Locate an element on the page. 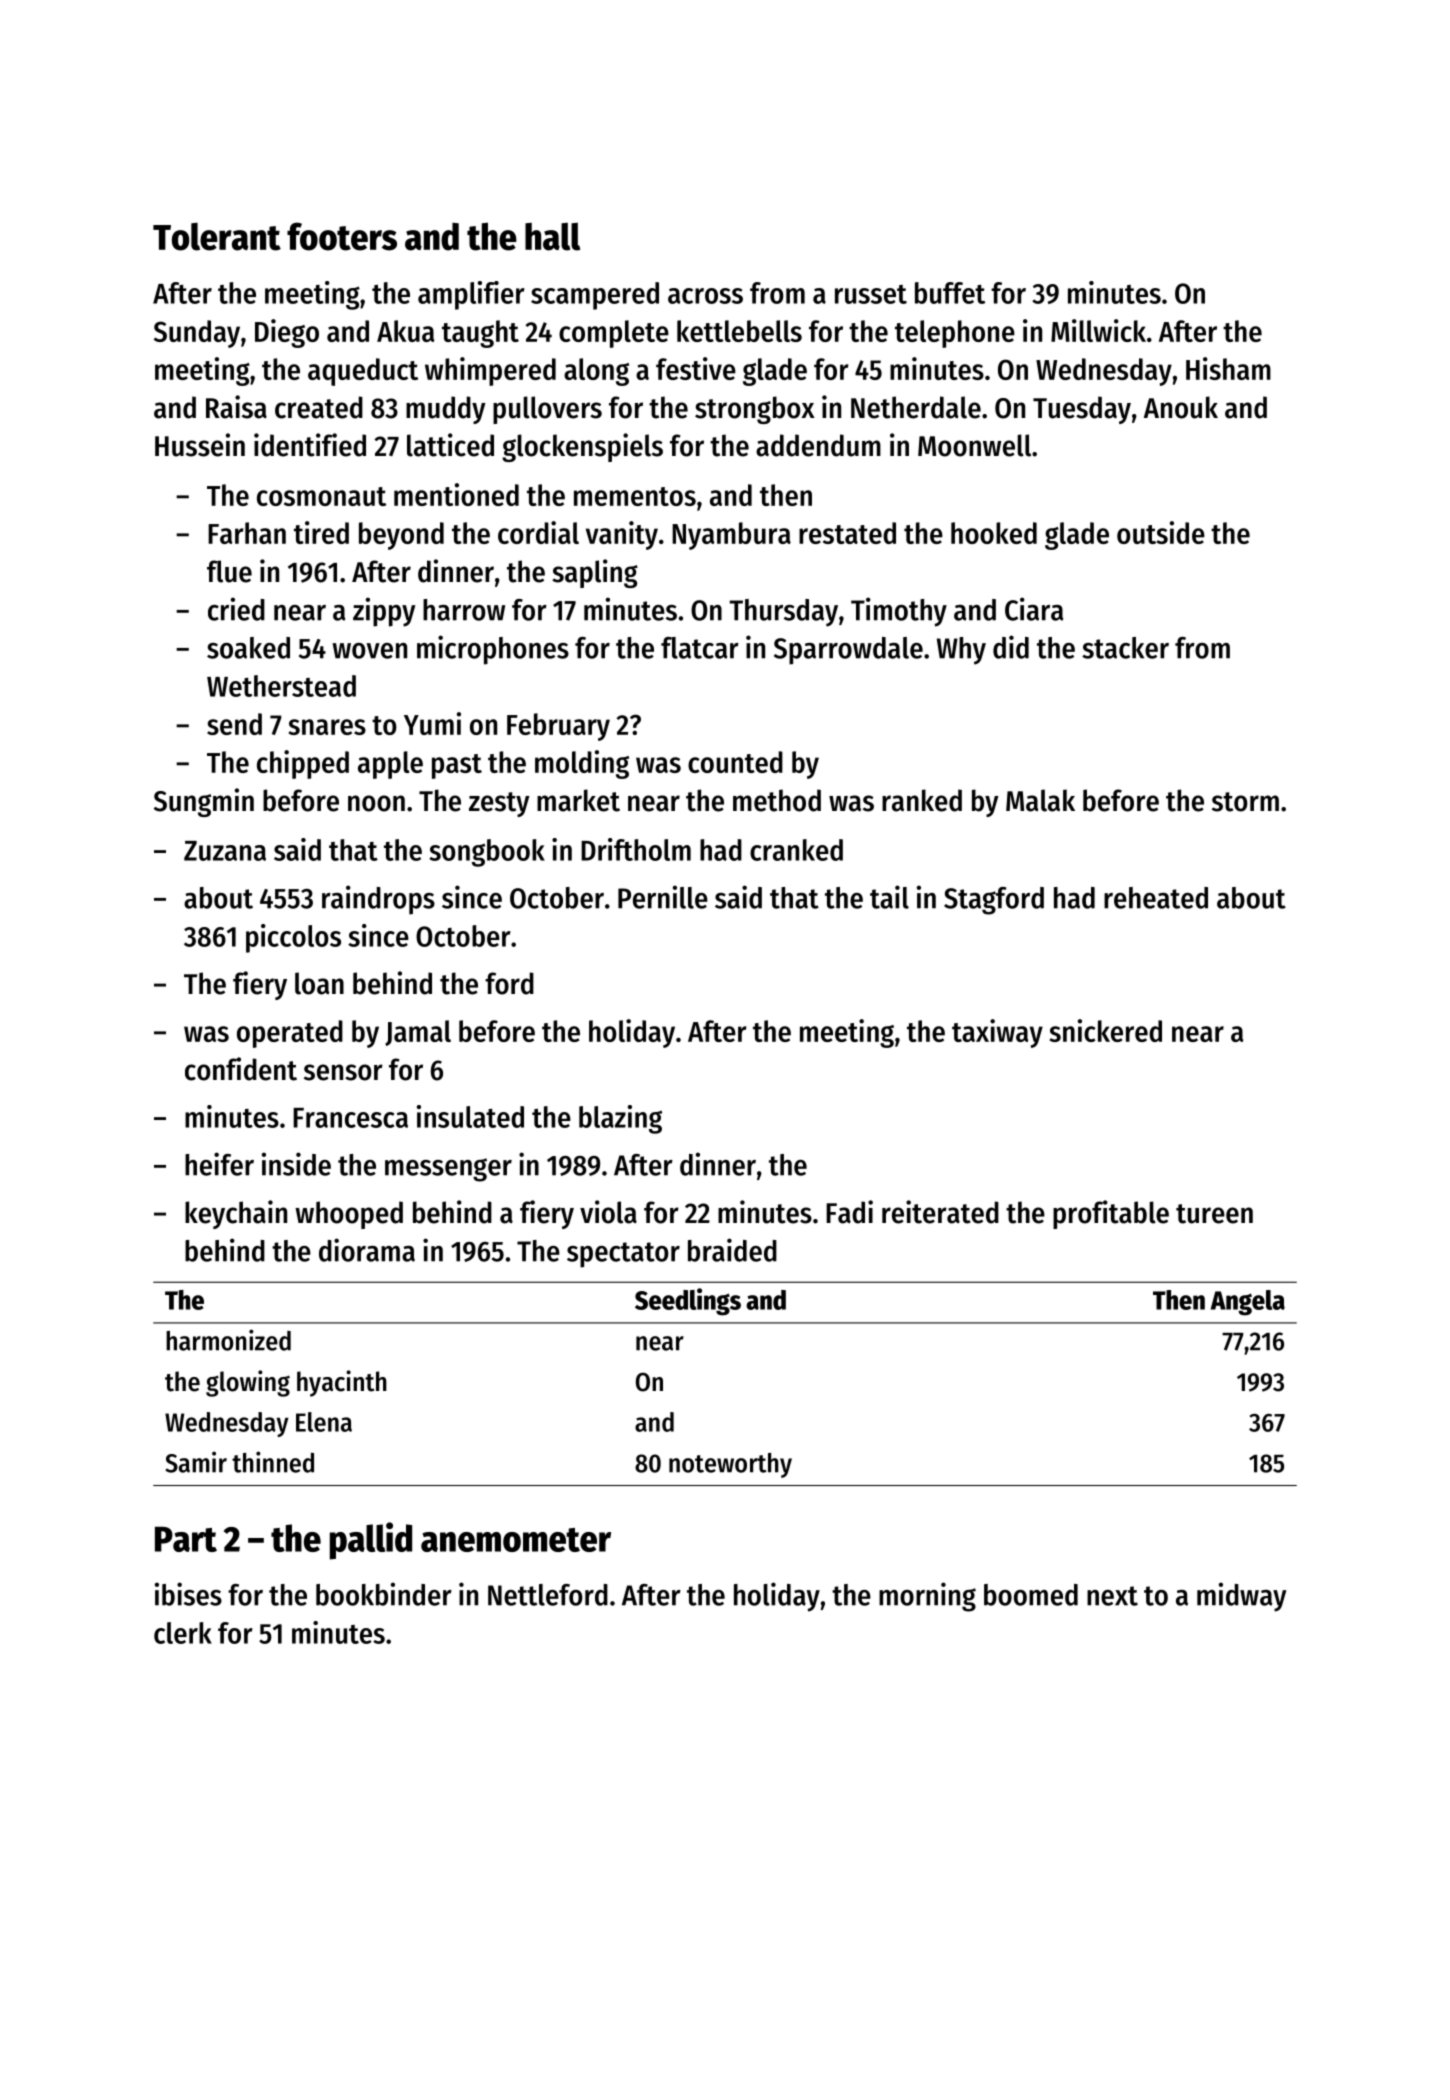 Image resolution: width=1450 pixels, height=2100 pixels. snickered is located at coordinates (1106, 1030).
